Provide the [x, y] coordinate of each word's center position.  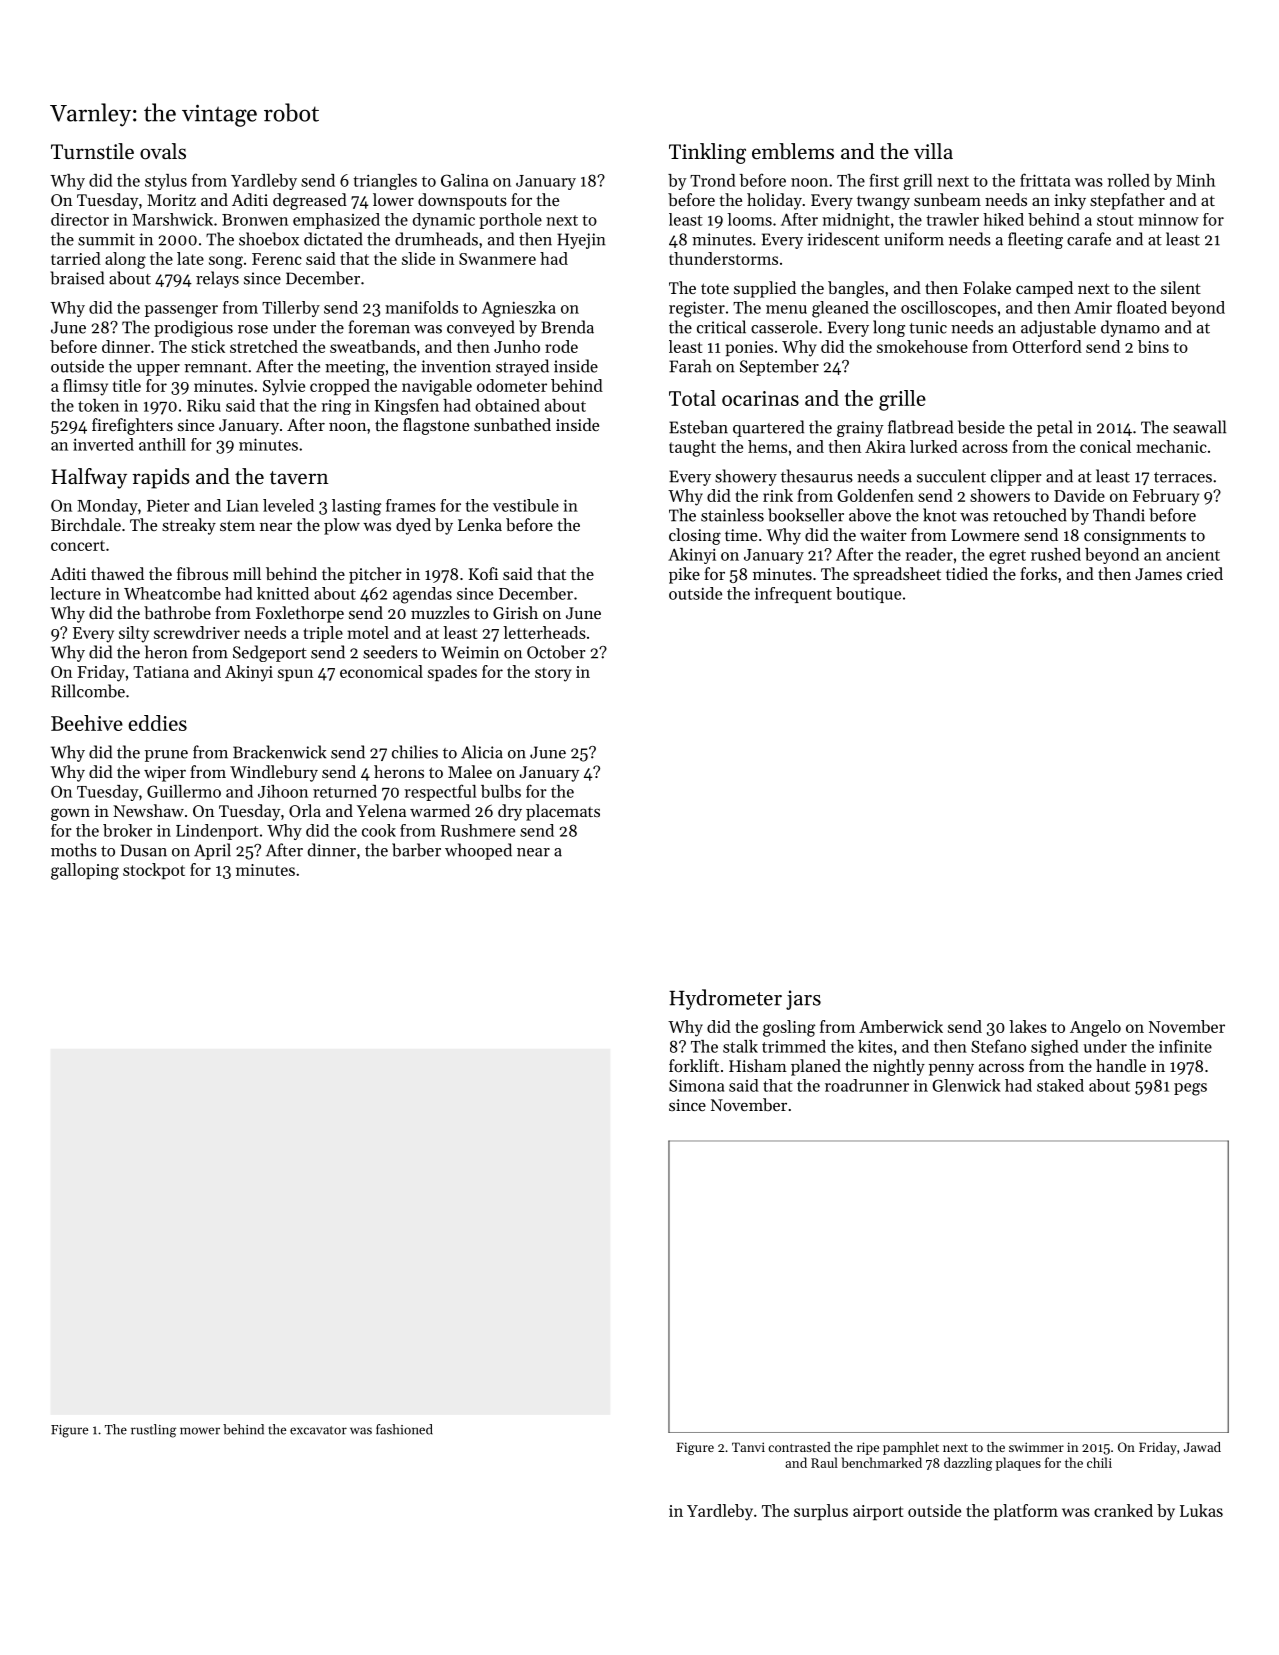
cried [1205, 573]
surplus [821, 1512]
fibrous [202, 573]
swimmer [1036, 1447]
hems [767, 446]
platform [1026, 1512]
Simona [696, 1085]
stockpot [154, 871]
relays [217, 279]
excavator [318, 1430]
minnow [1168, 220]
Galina [464, 180]
